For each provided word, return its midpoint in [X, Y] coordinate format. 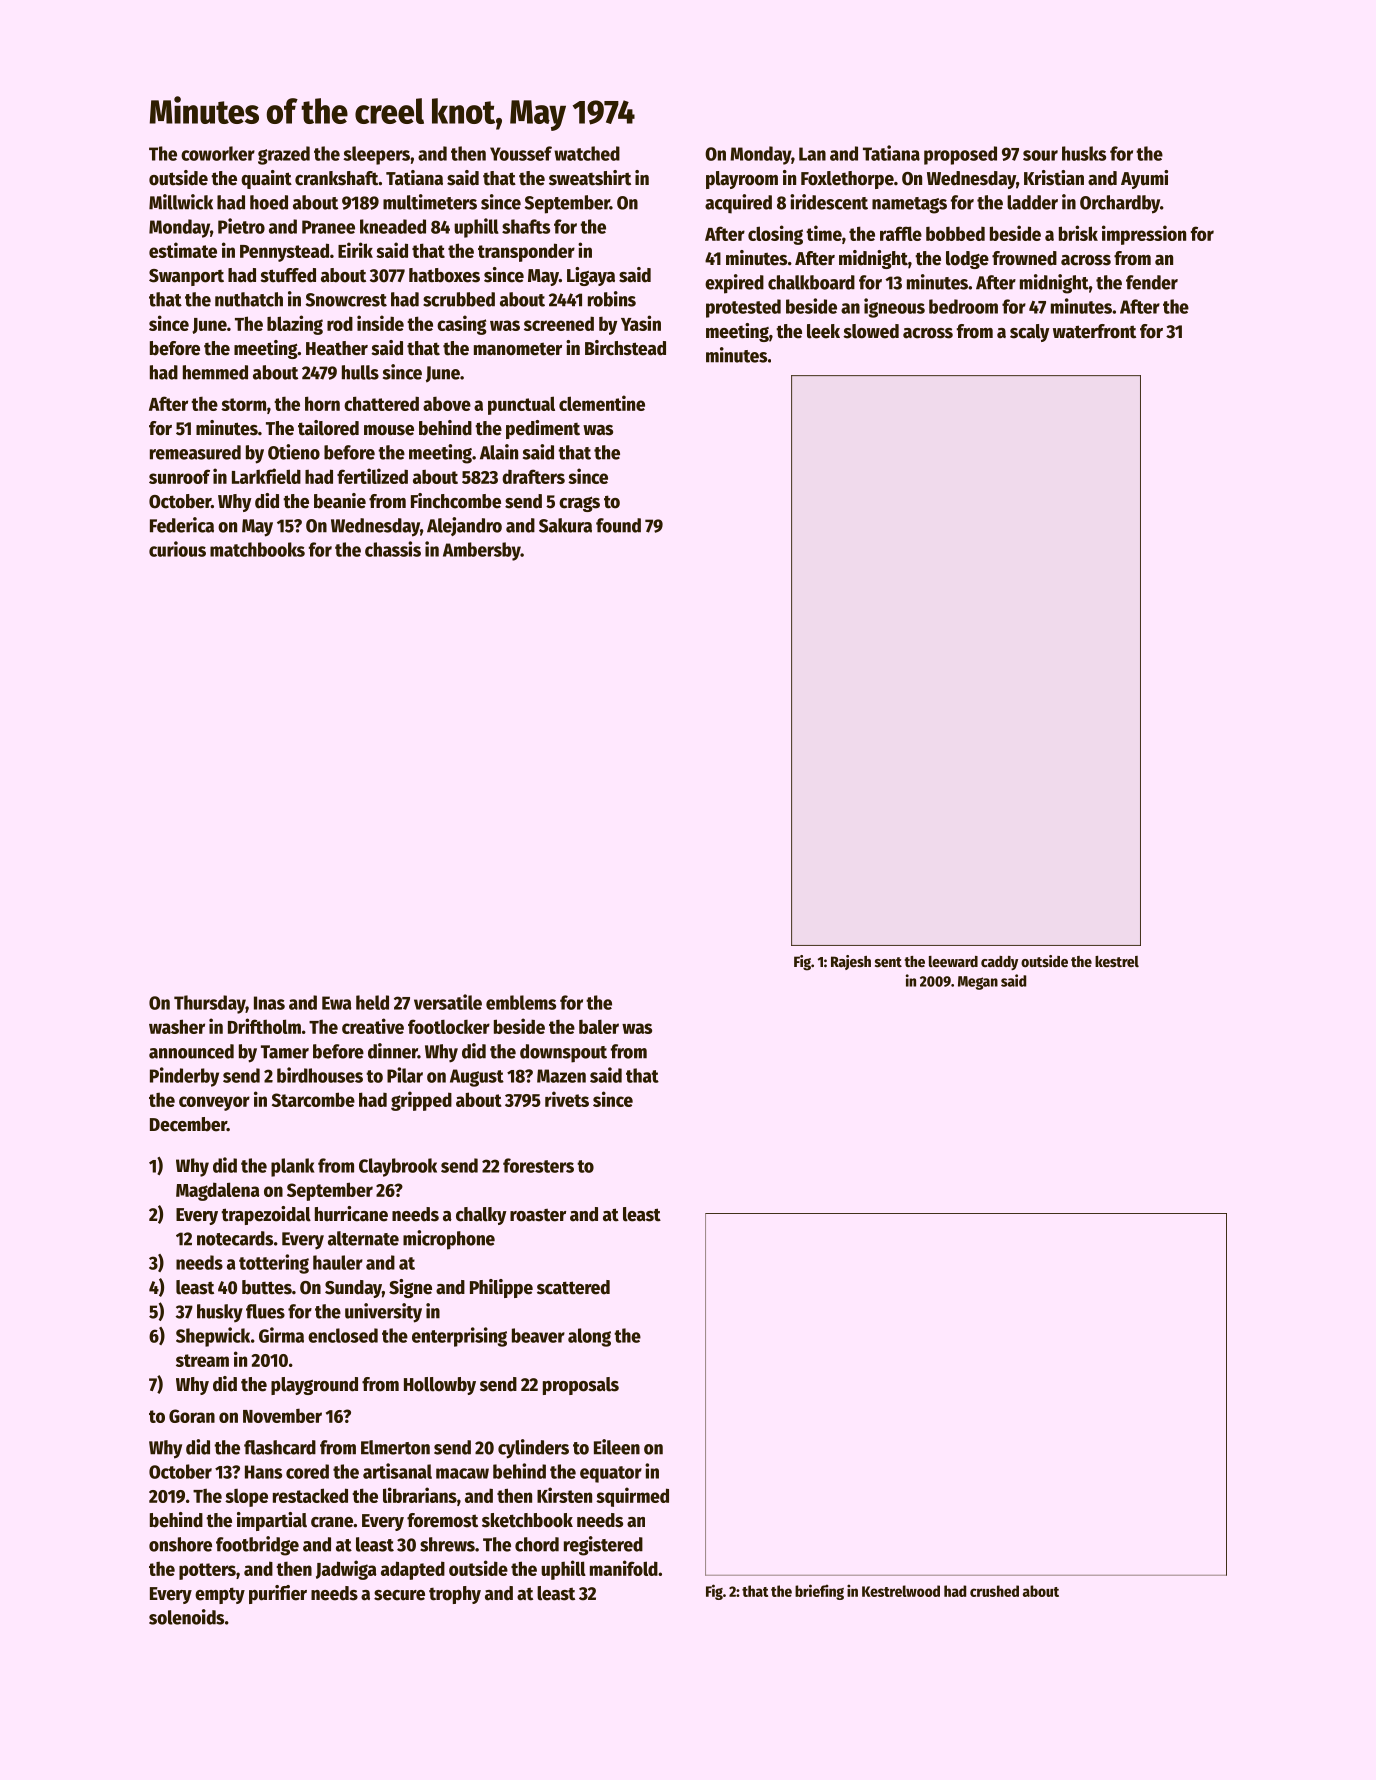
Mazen [561, 1076]
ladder [1032, 202]
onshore [180, 1544]
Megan [978, 983]
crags [579, 504]
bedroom [963, 306]
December [188, 1124]
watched [587, 153]
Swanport [186, 277]
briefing [819, 1592]
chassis [393, 549]
